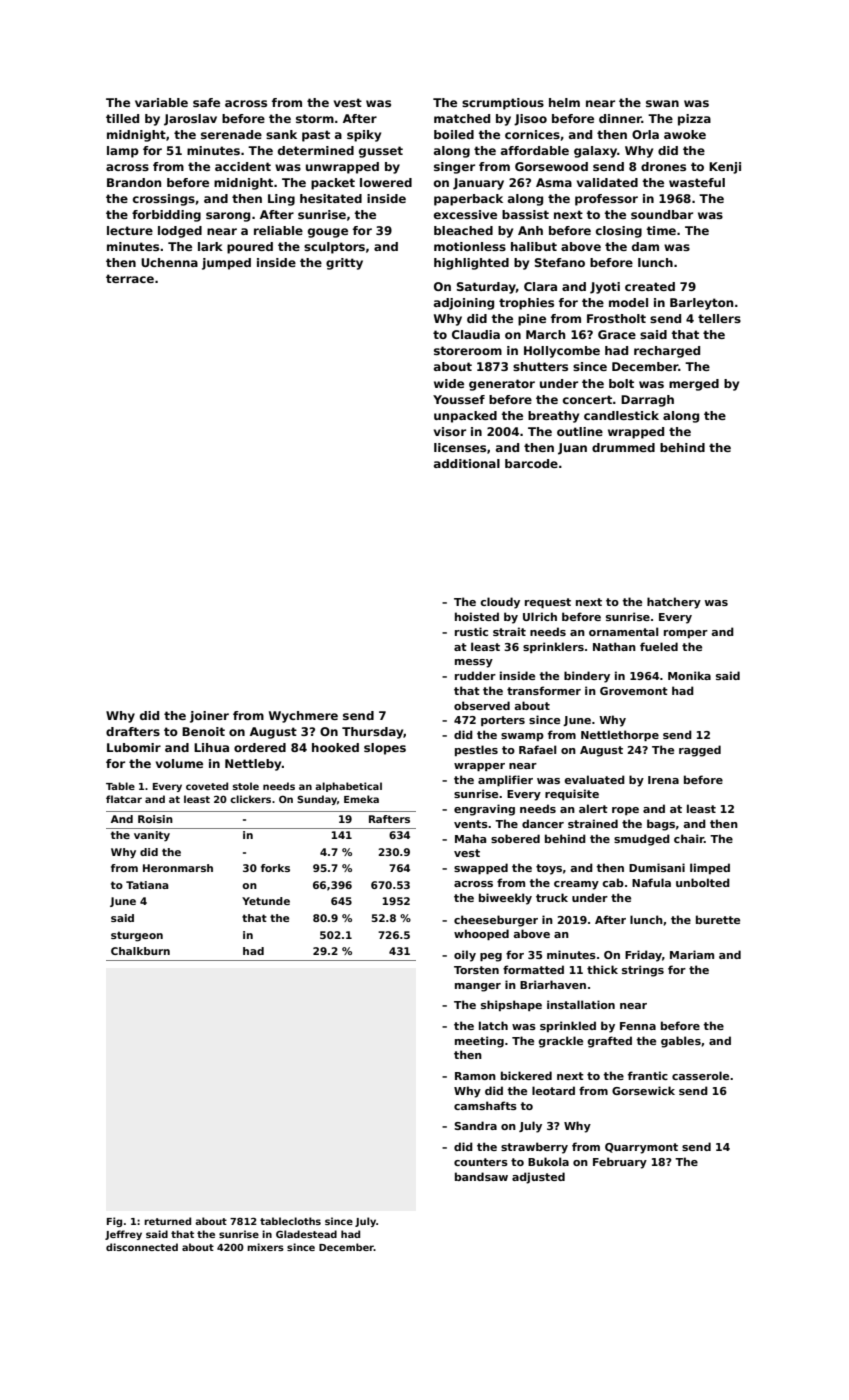  What do you see at coordinates (450, 431) in the image?
I see `visor` at bounding box center [450, 431].
